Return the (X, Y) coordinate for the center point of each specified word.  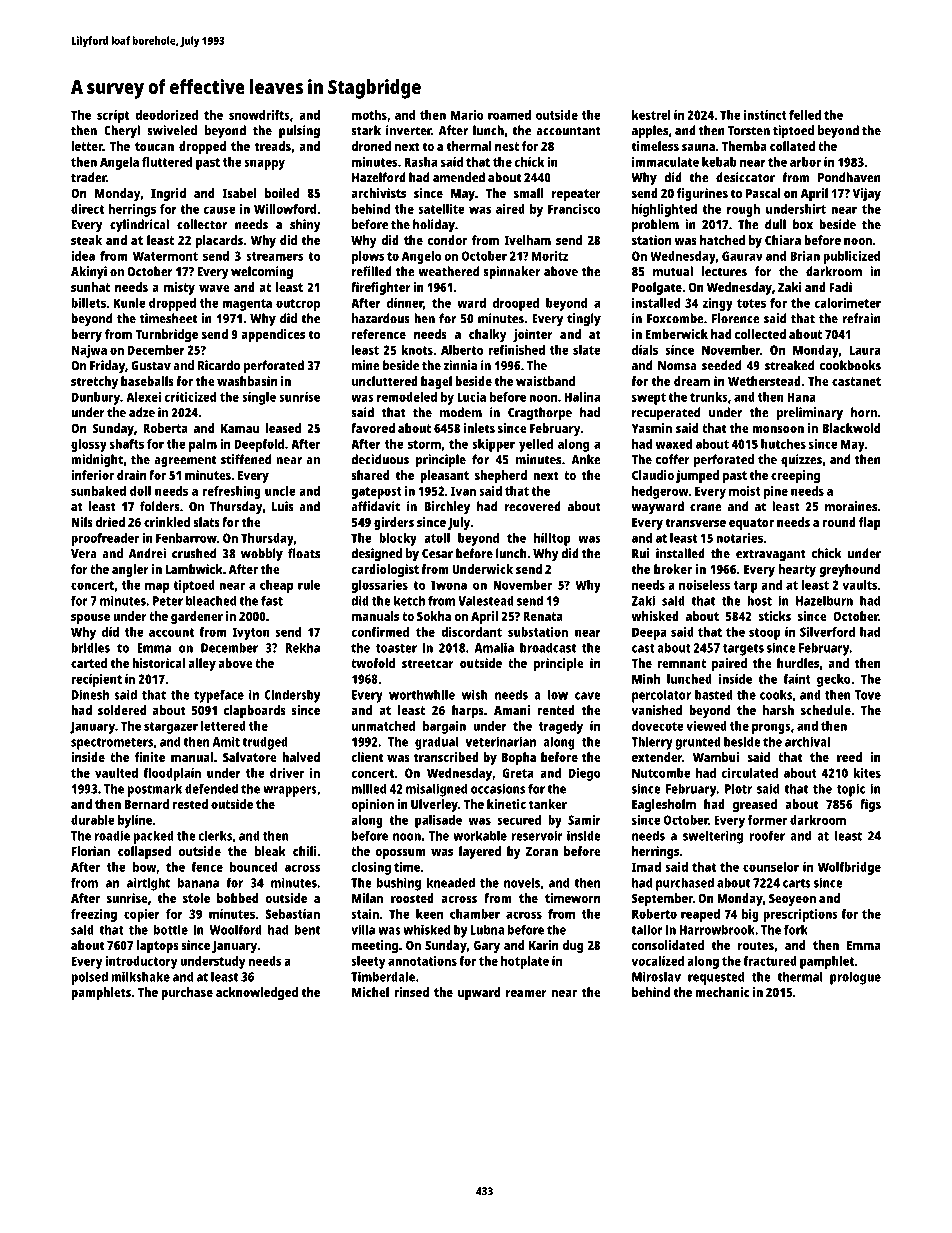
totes (751, 303)
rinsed (411, 992)
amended (459, 177)
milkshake (140, 976)
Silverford (827, 632)
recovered (533, 506)
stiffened (246, 459)
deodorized (166, 115)
